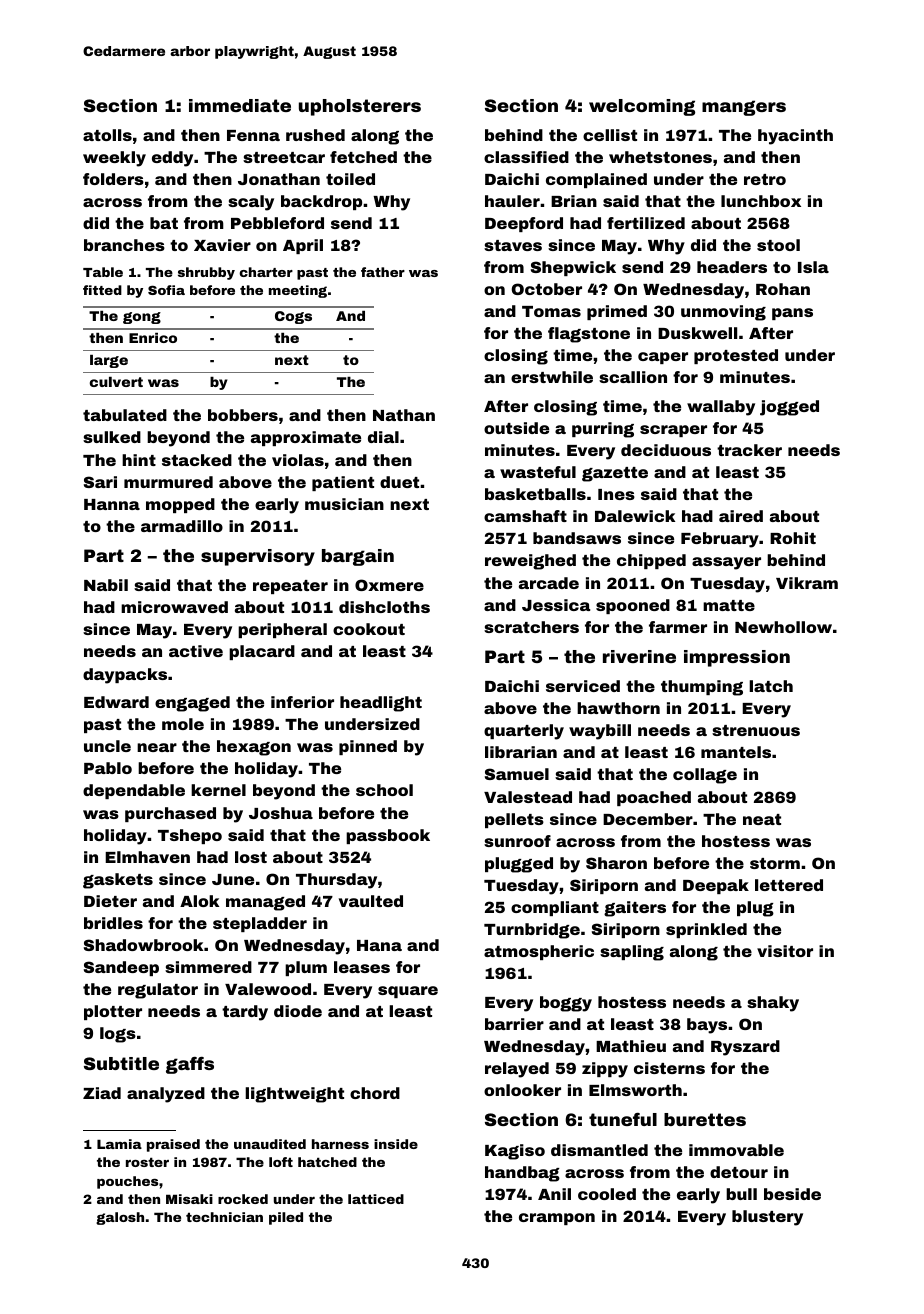  I want to click on scratchers, so click(531, 627).
